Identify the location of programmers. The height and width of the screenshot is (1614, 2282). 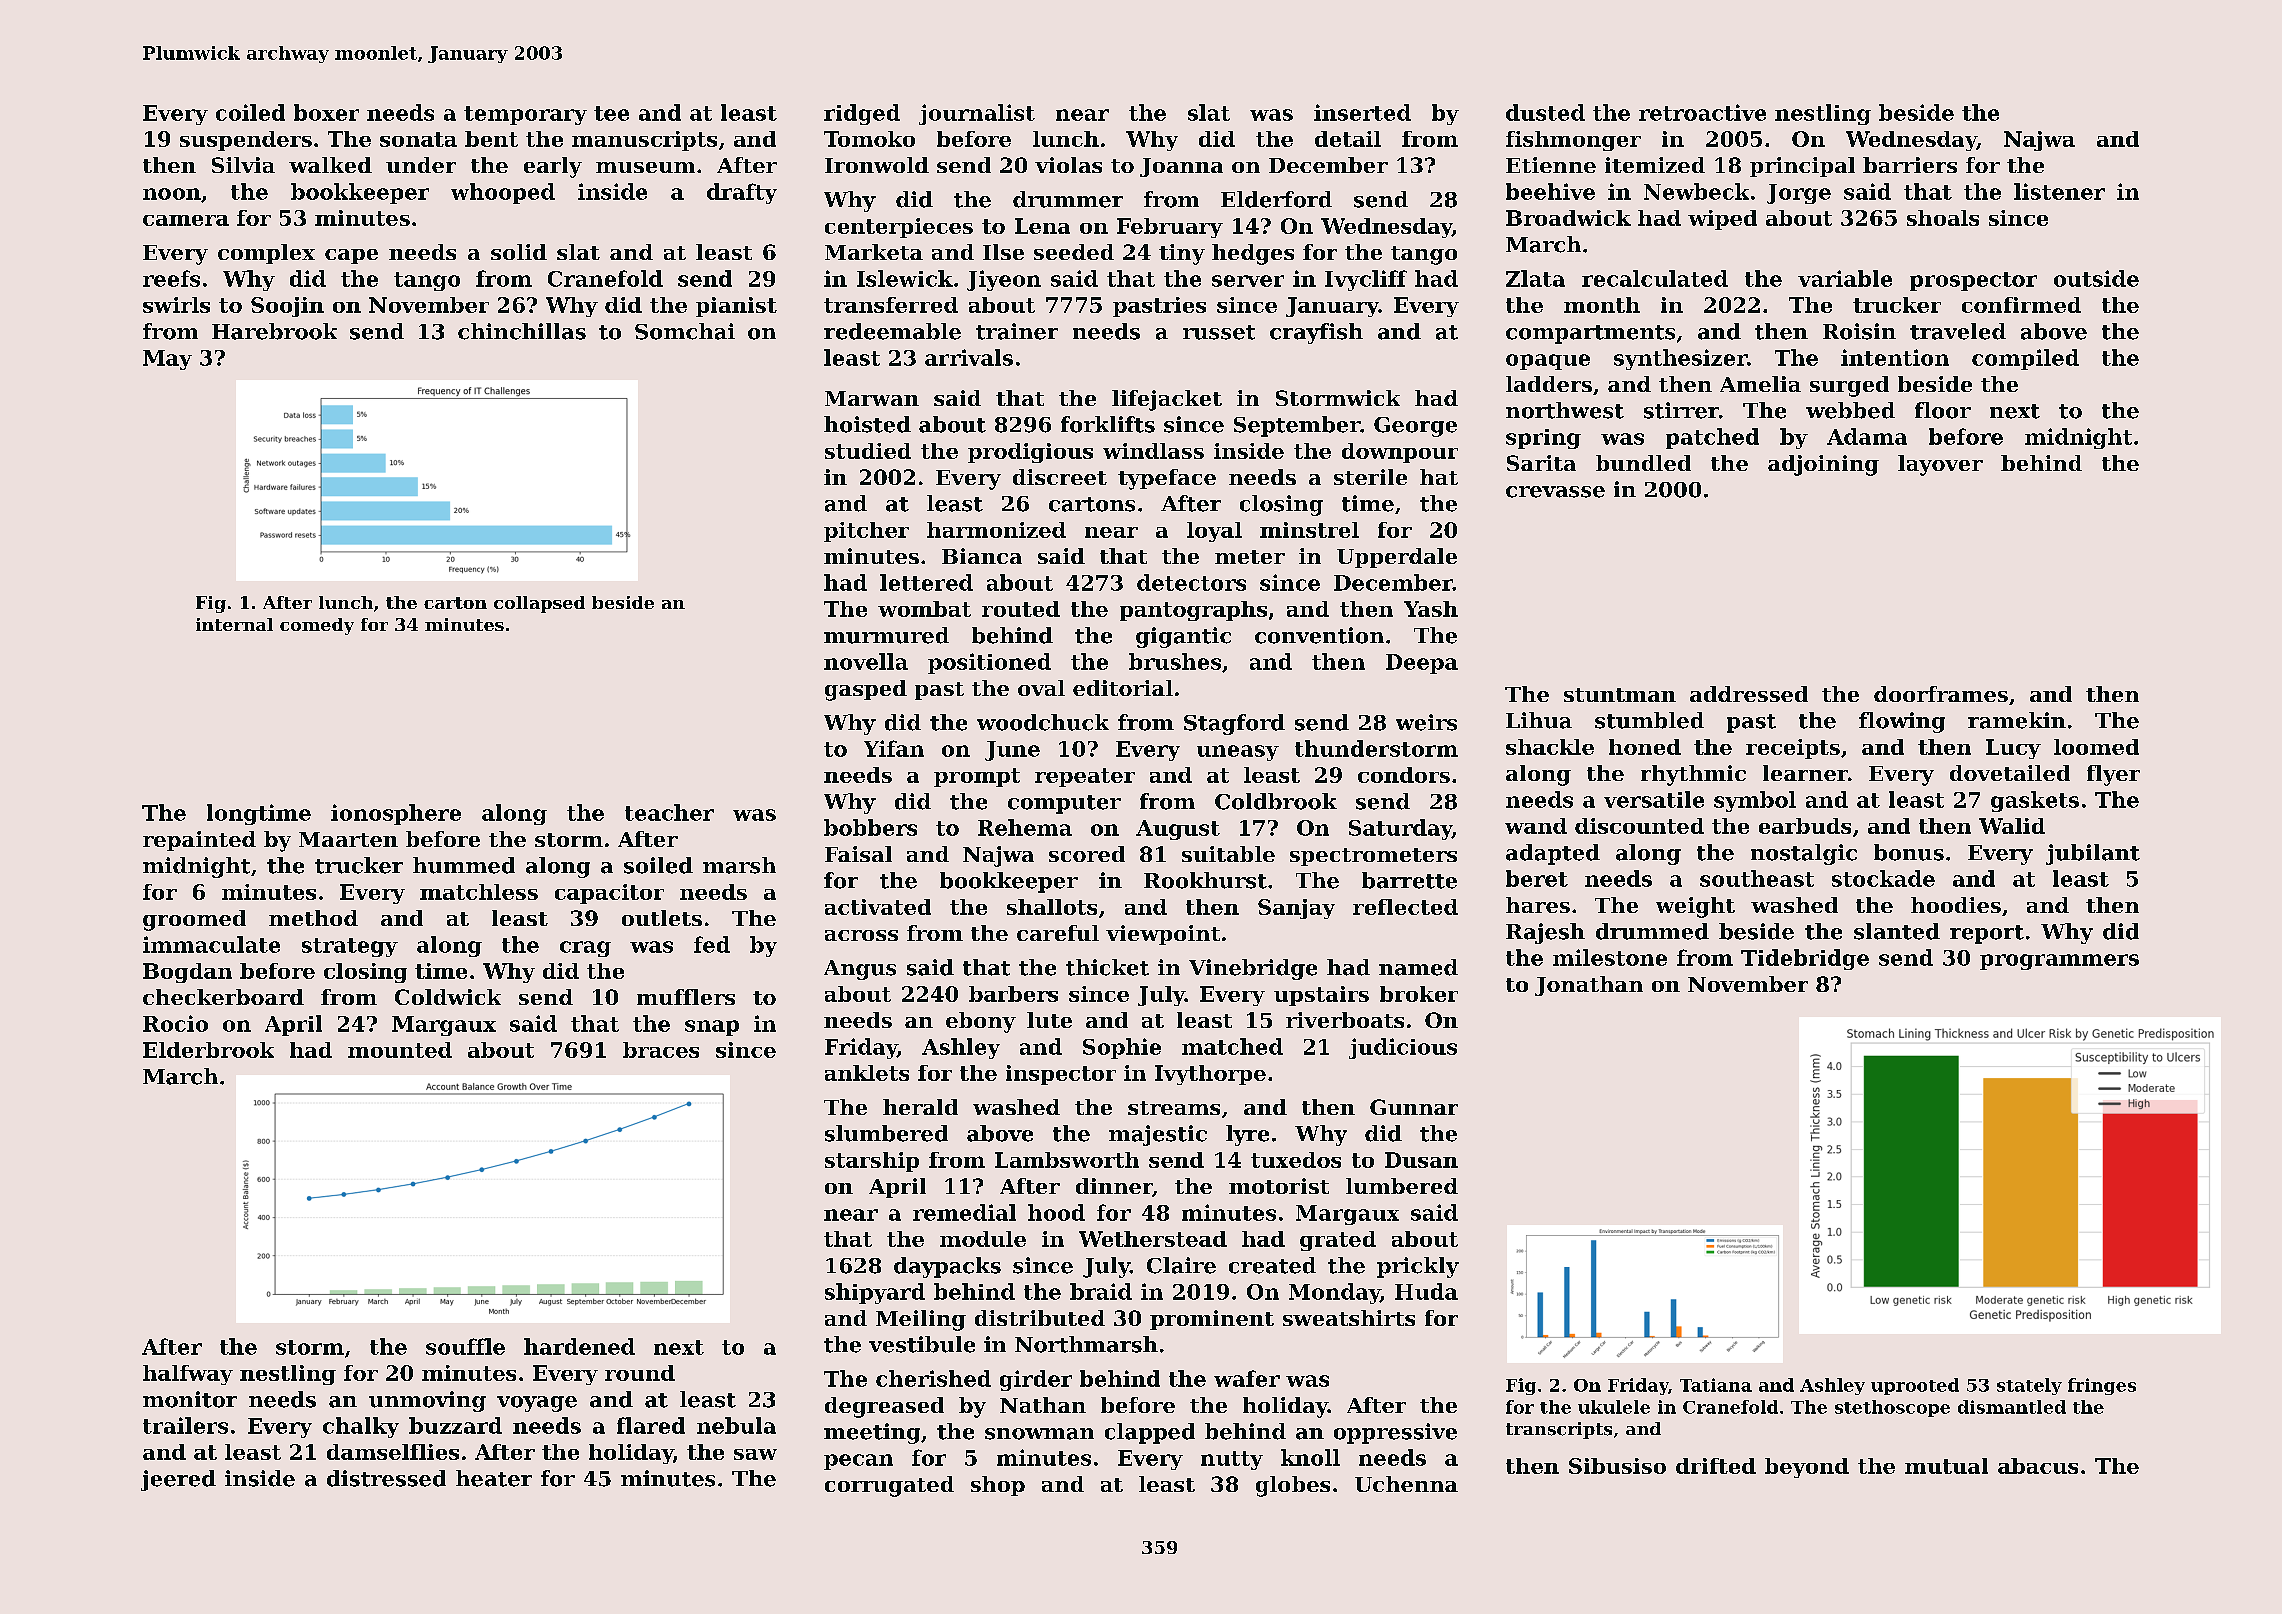
(2059, 962).
